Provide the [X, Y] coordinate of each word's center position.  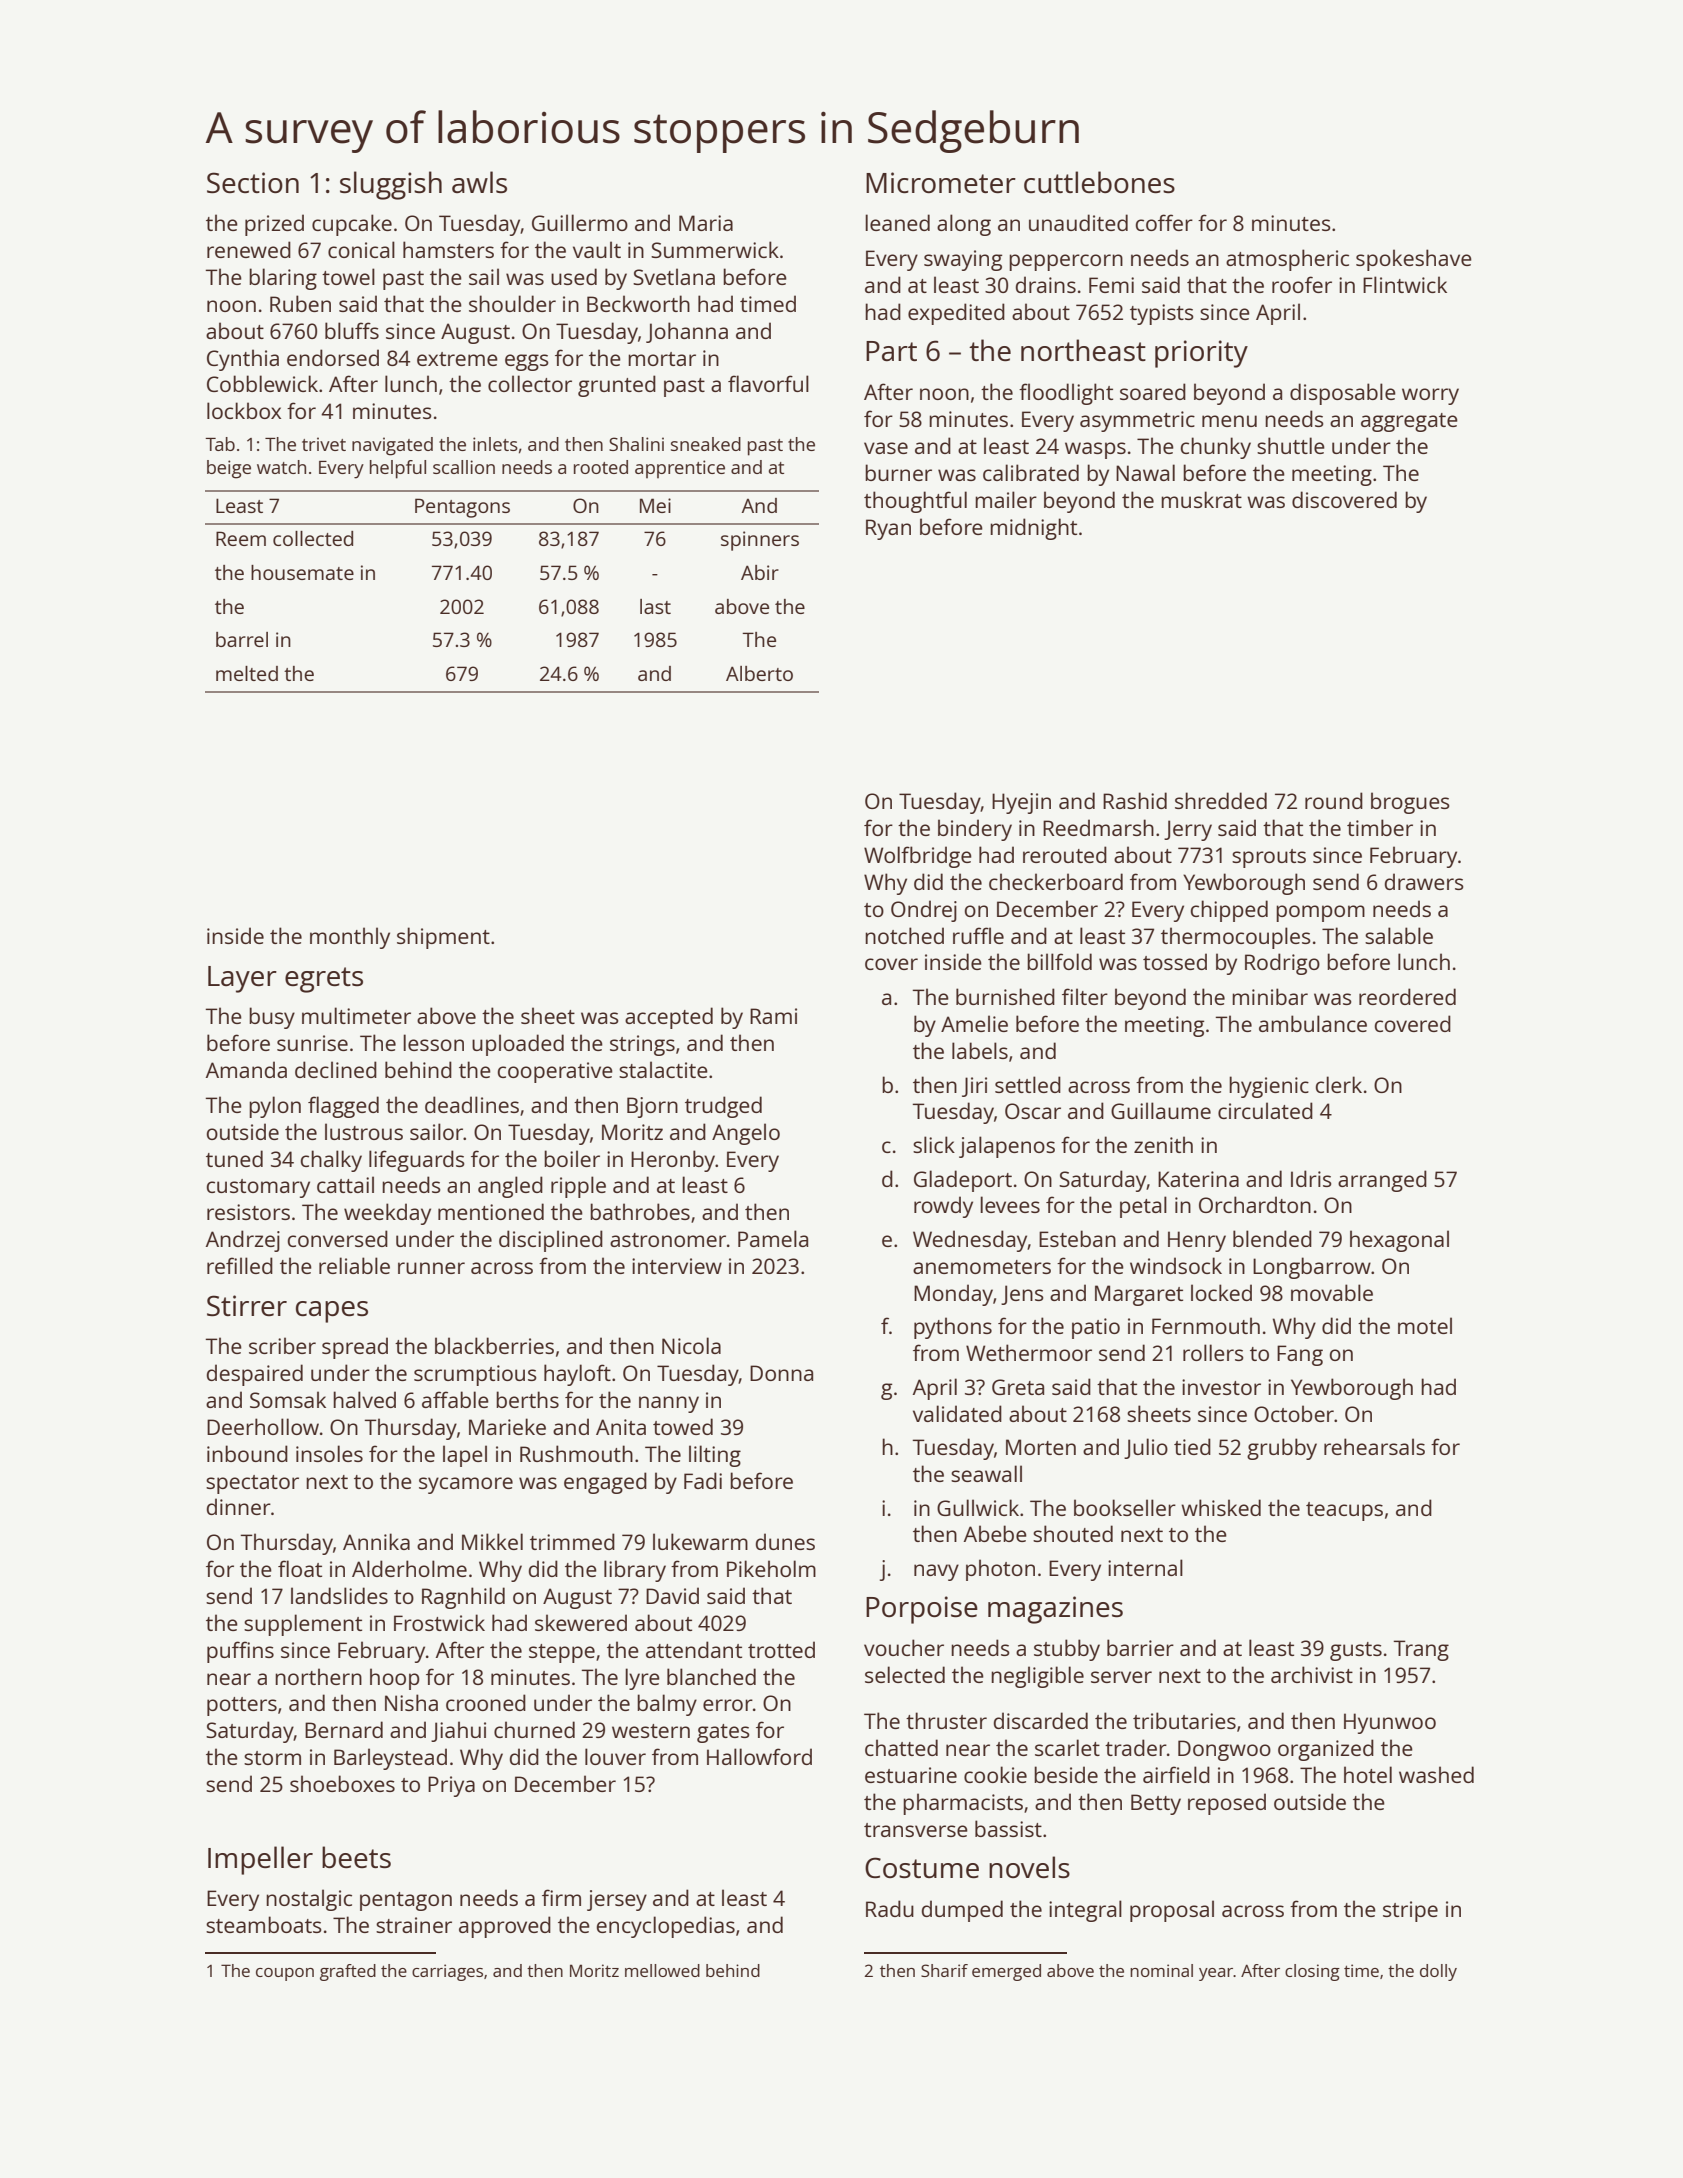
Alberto [759, 673]
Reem [241, 538]
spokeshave [1414, 260]
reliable [354, 1265]
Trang [1421, 1650]
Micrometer [941, 182]
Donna [781, 1373]
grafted [348, 1972]
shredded [1221, 800]
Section [253, 182]
